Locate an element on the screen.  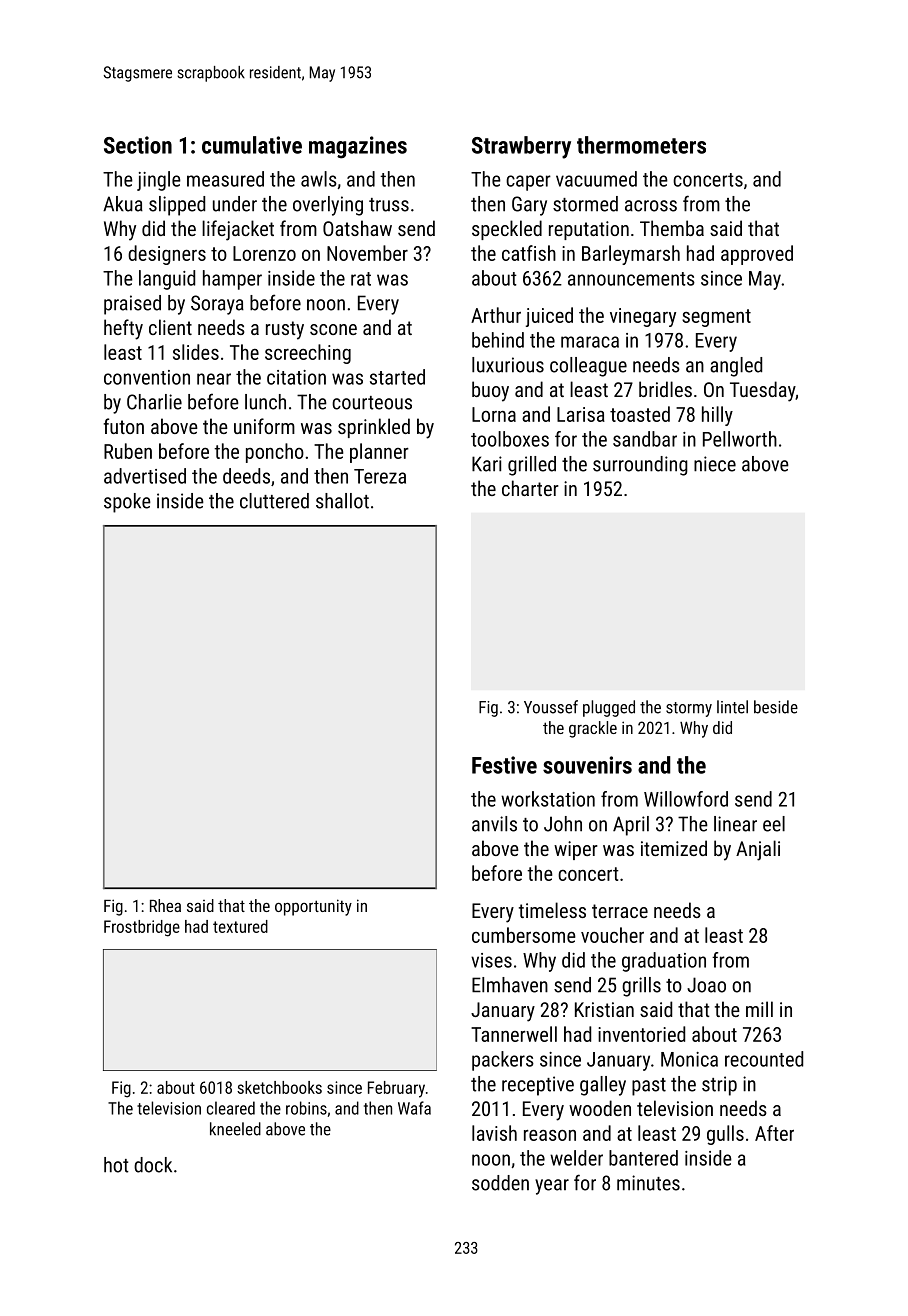
angled is located at coordinates (736, 367).
